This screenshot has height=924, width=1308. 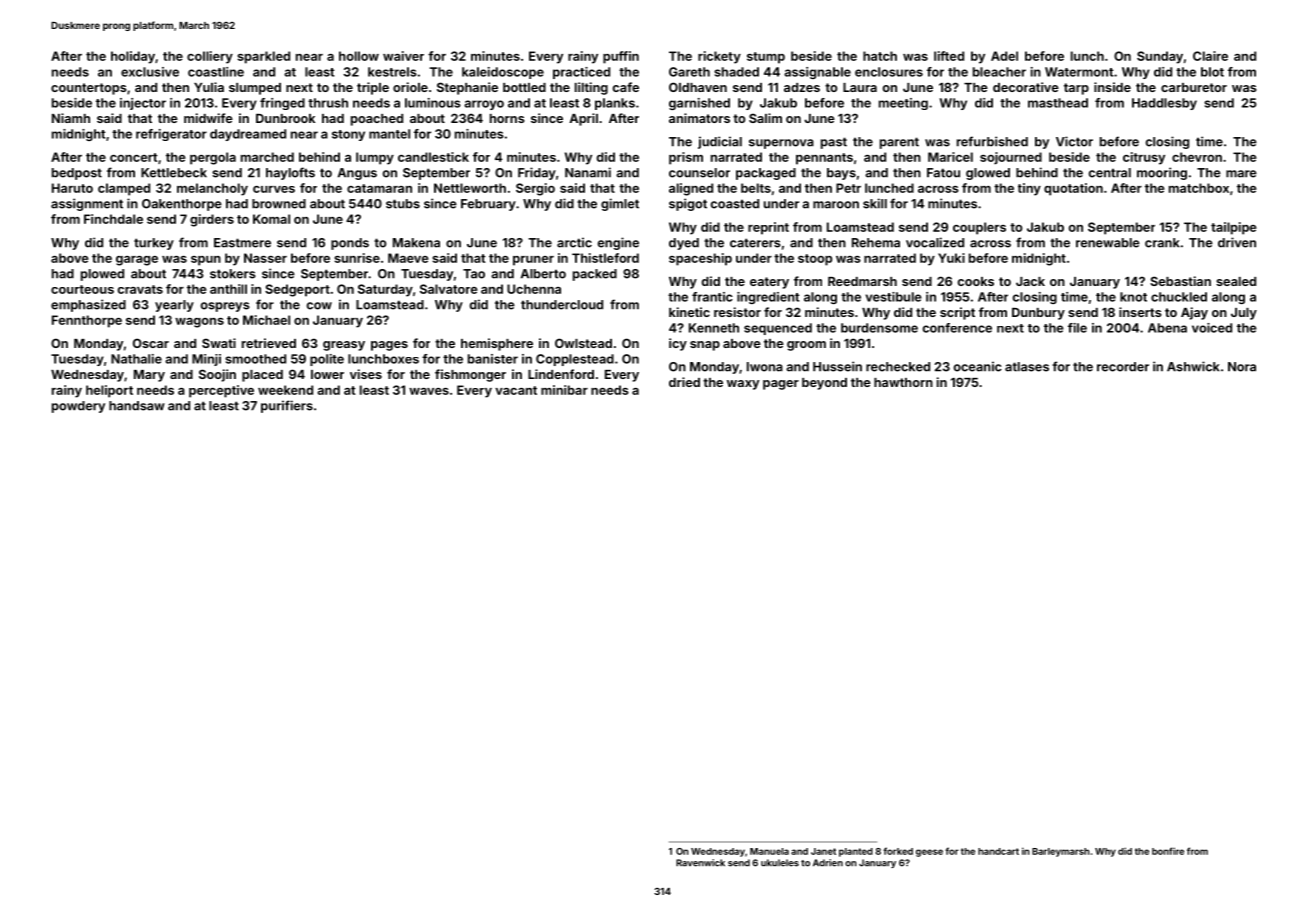 What do you see at coordinates (488, 205) in the screenshot?
I see `February` at bounding box center [488, 205].
